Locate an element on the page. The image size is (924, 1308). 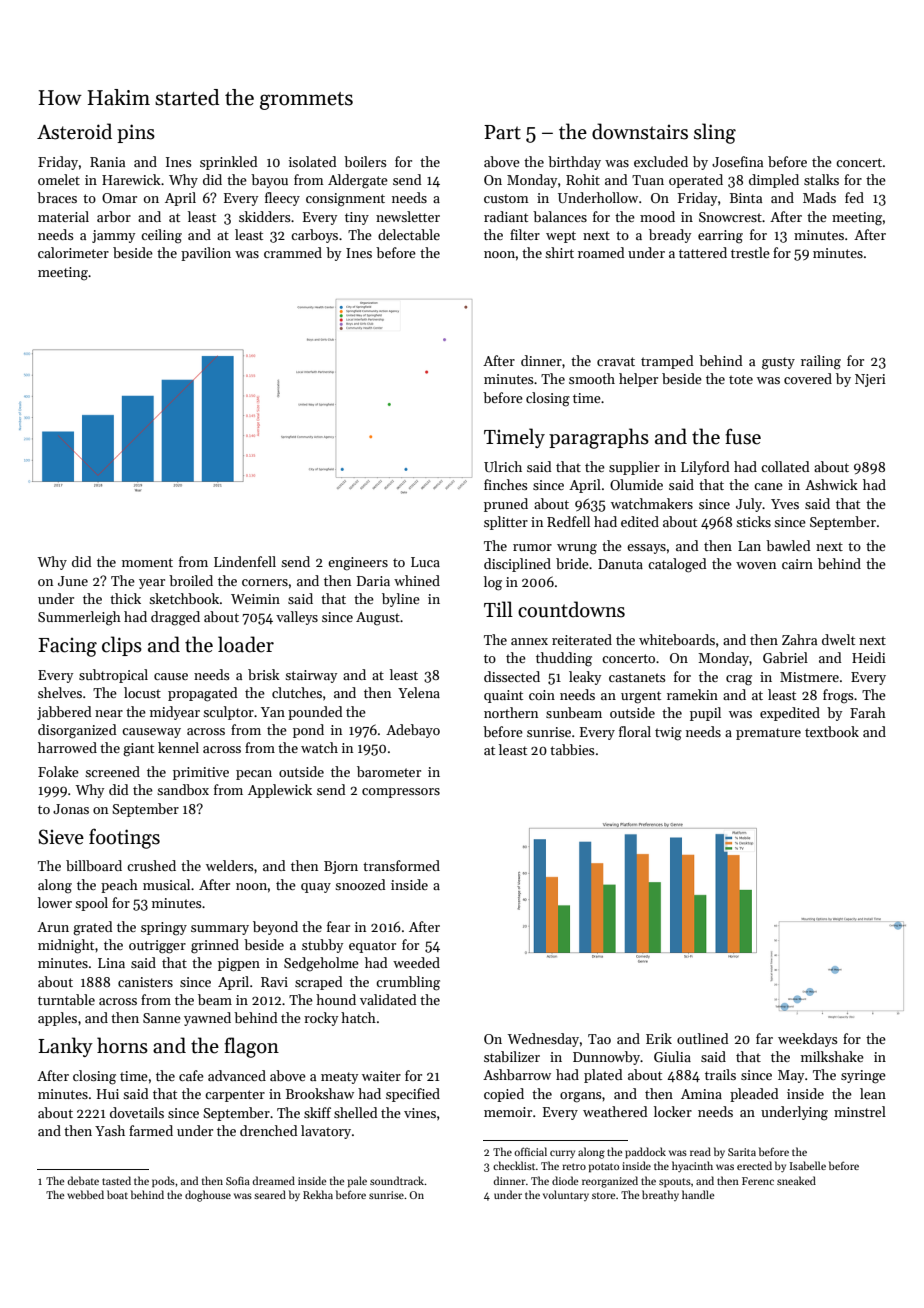
compressors is located at coordinates (401, 793).
